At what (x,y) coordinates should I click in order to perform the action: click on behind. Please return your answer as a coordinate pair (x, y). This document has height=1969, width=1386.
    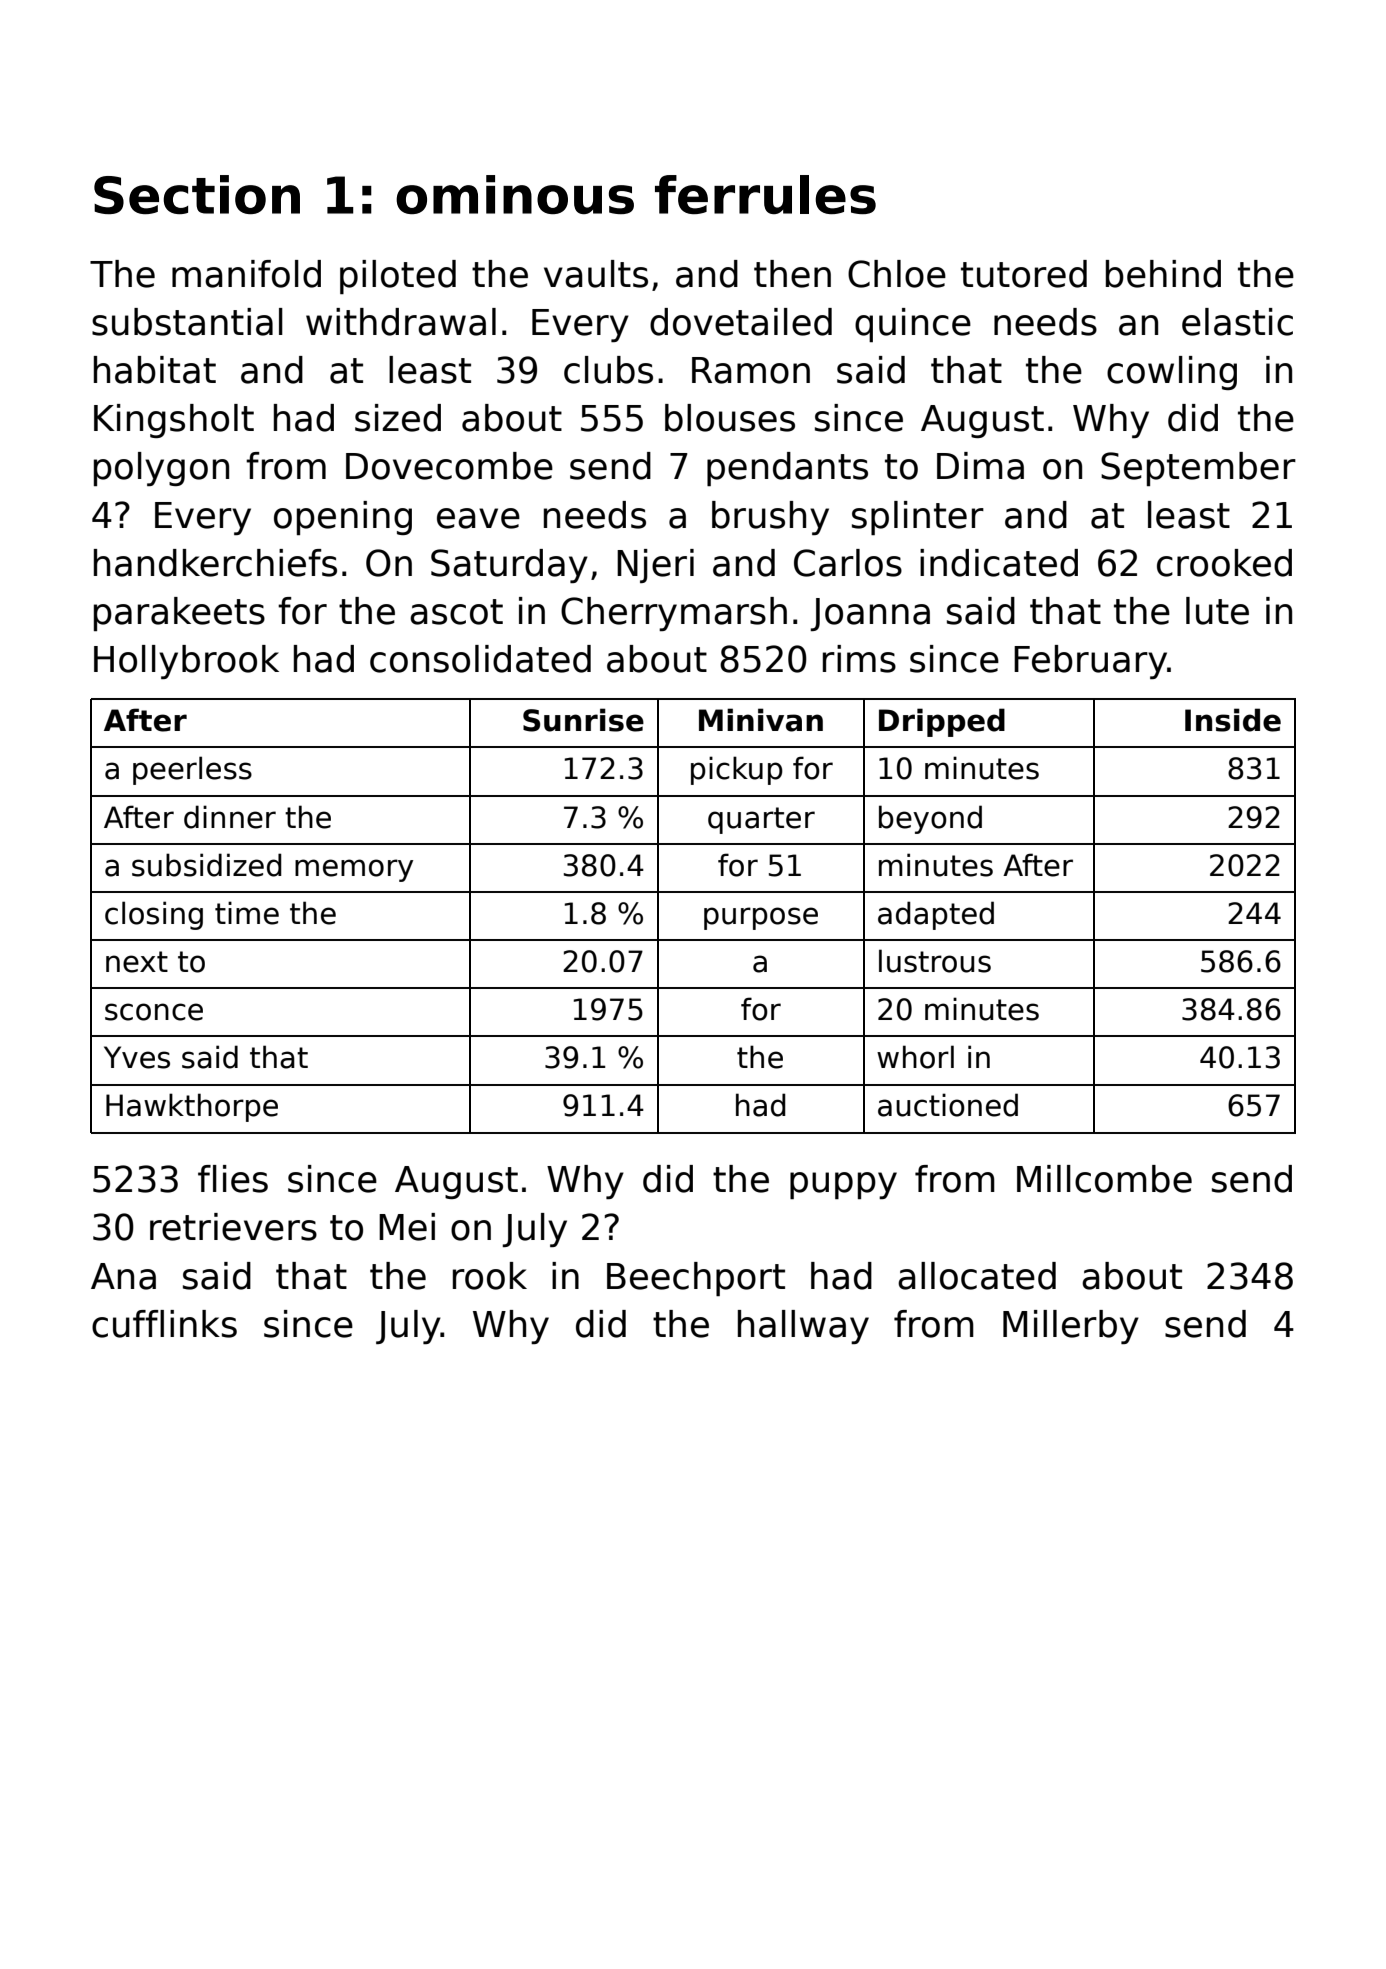
    Looking at the image, I should click on (1163, 274).
